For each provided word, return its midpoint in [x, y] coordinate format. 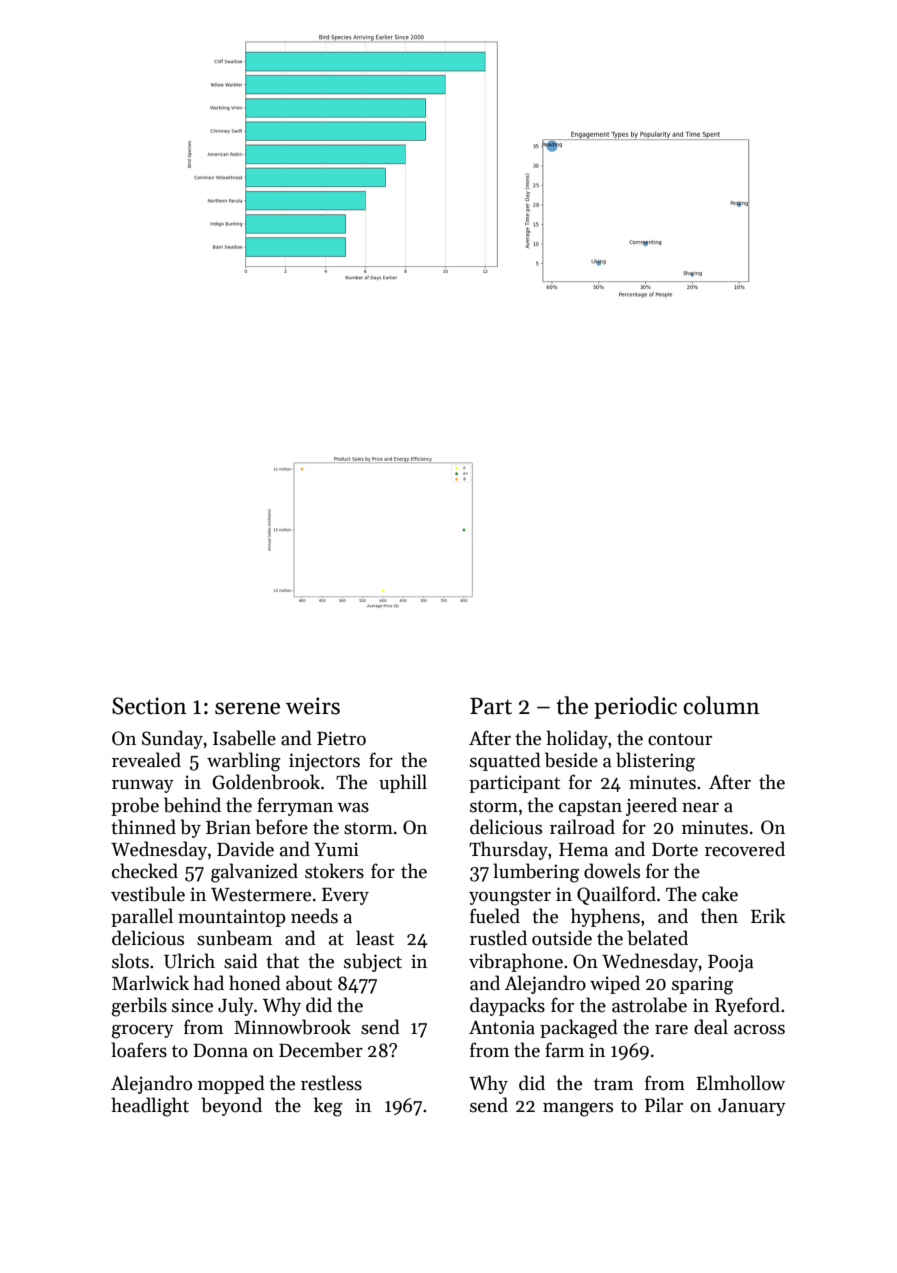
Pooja [731, 963]
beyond [231, 1106]
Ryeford [747, 1006]
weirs [313, 706]
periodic [635, 707]
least [375, 938]
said [241, 961]
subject [373, 962]
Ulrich [189, 961]
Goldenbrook [266, 782]
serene [247, 708]
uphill [403, 783]
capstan [590, 808]
